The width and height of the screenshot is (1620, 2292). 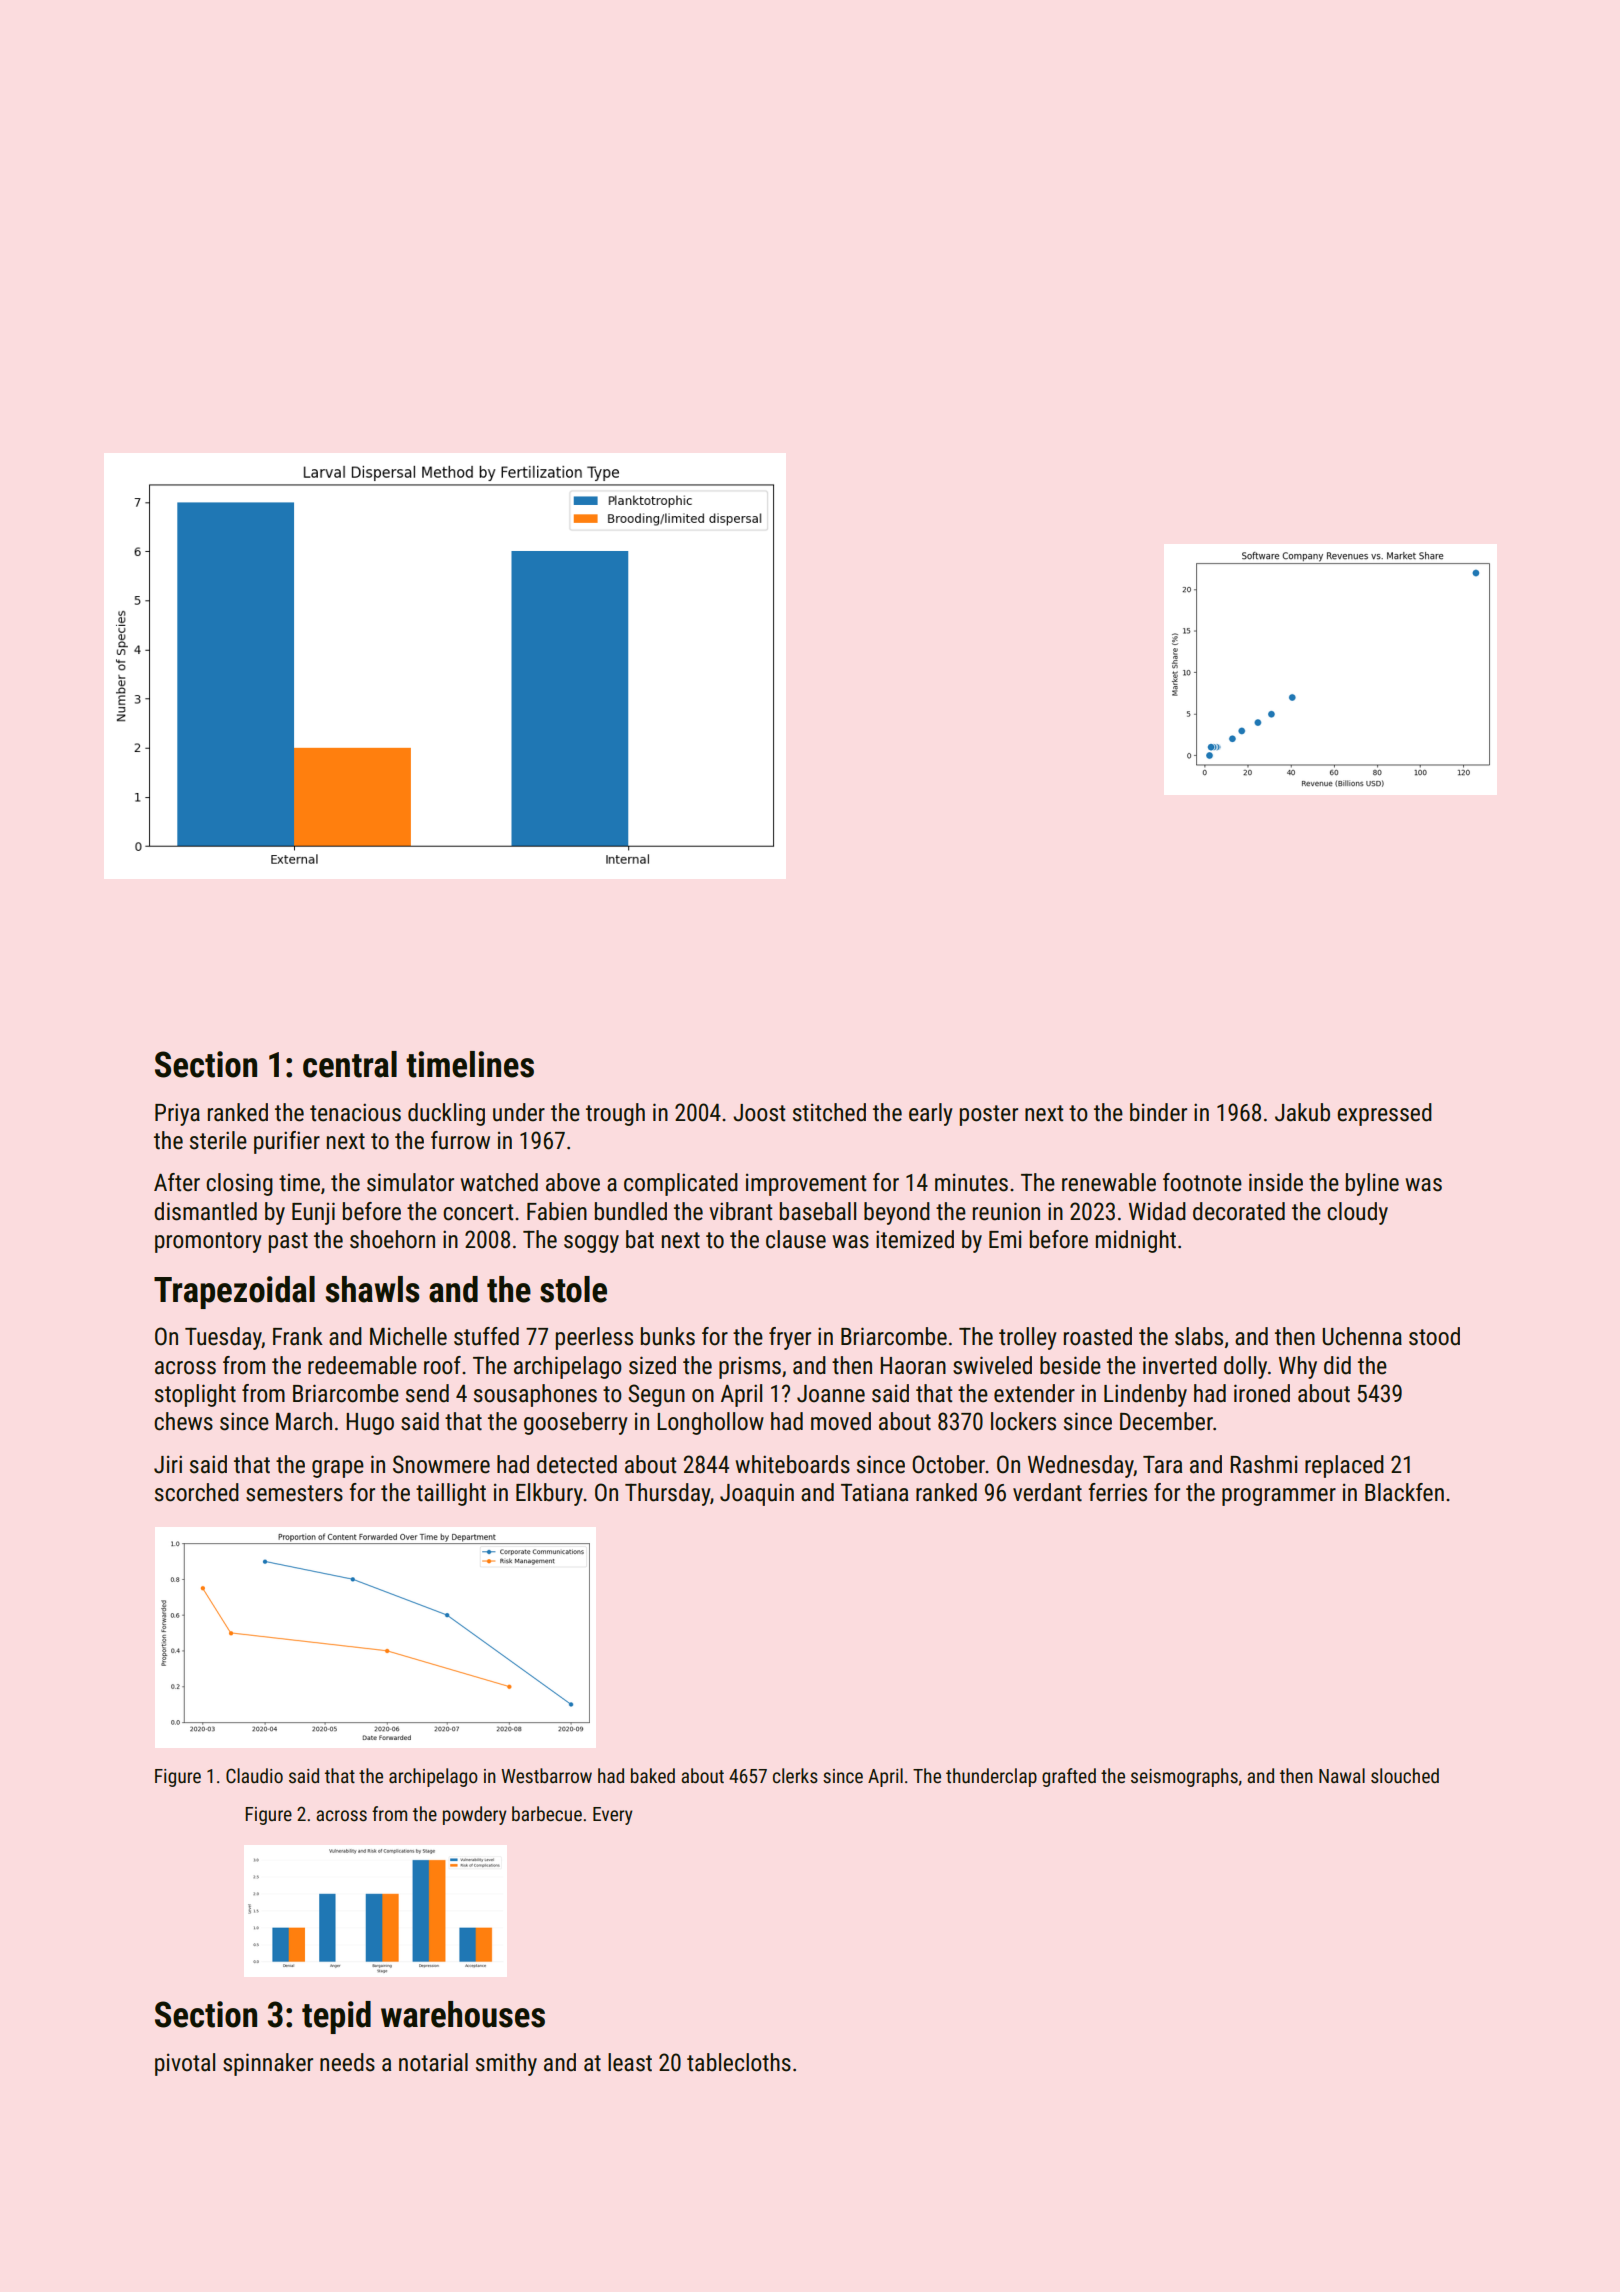 What do you see at coordinates (546, 1775) in the screenshot?
I see `Westbarrow` at bounding box center [546, 1775].
